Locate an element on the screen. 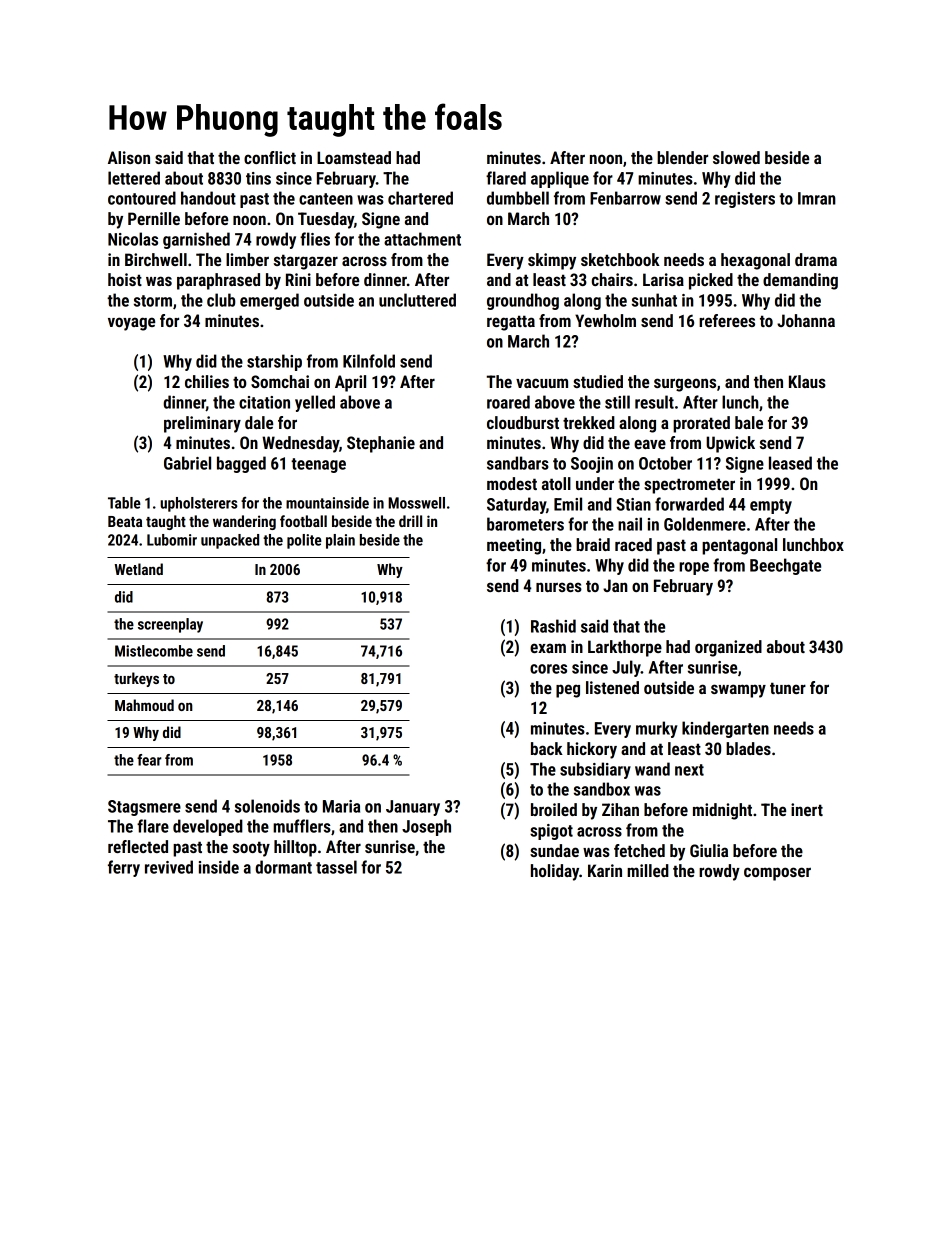  surgeons is located at coordinates (685, 385).
